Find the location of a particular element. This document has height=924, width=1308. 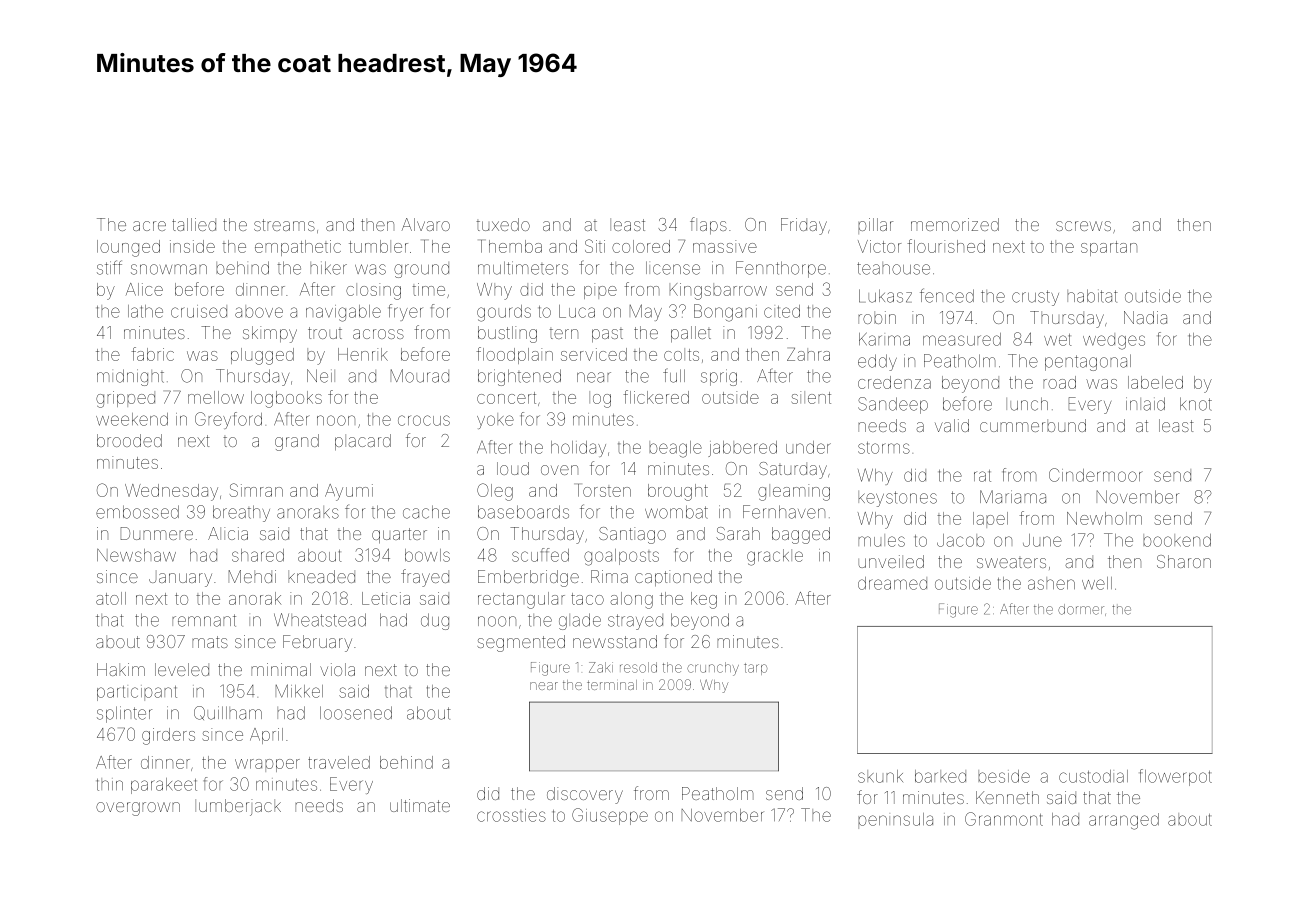

closing is located at coordinates (373, 291).
